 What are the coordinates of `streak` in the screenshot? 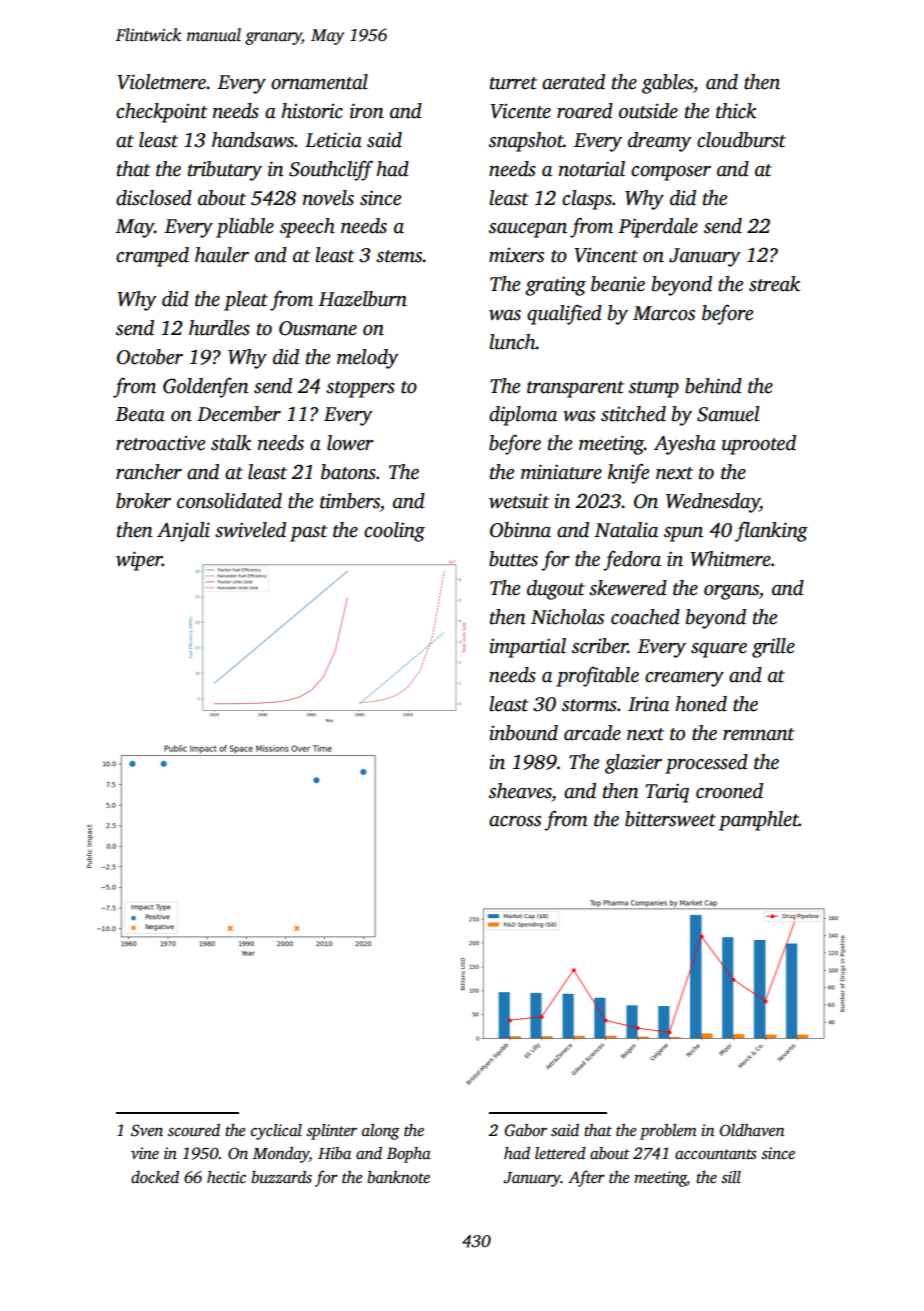 It's located at (774, 284).
